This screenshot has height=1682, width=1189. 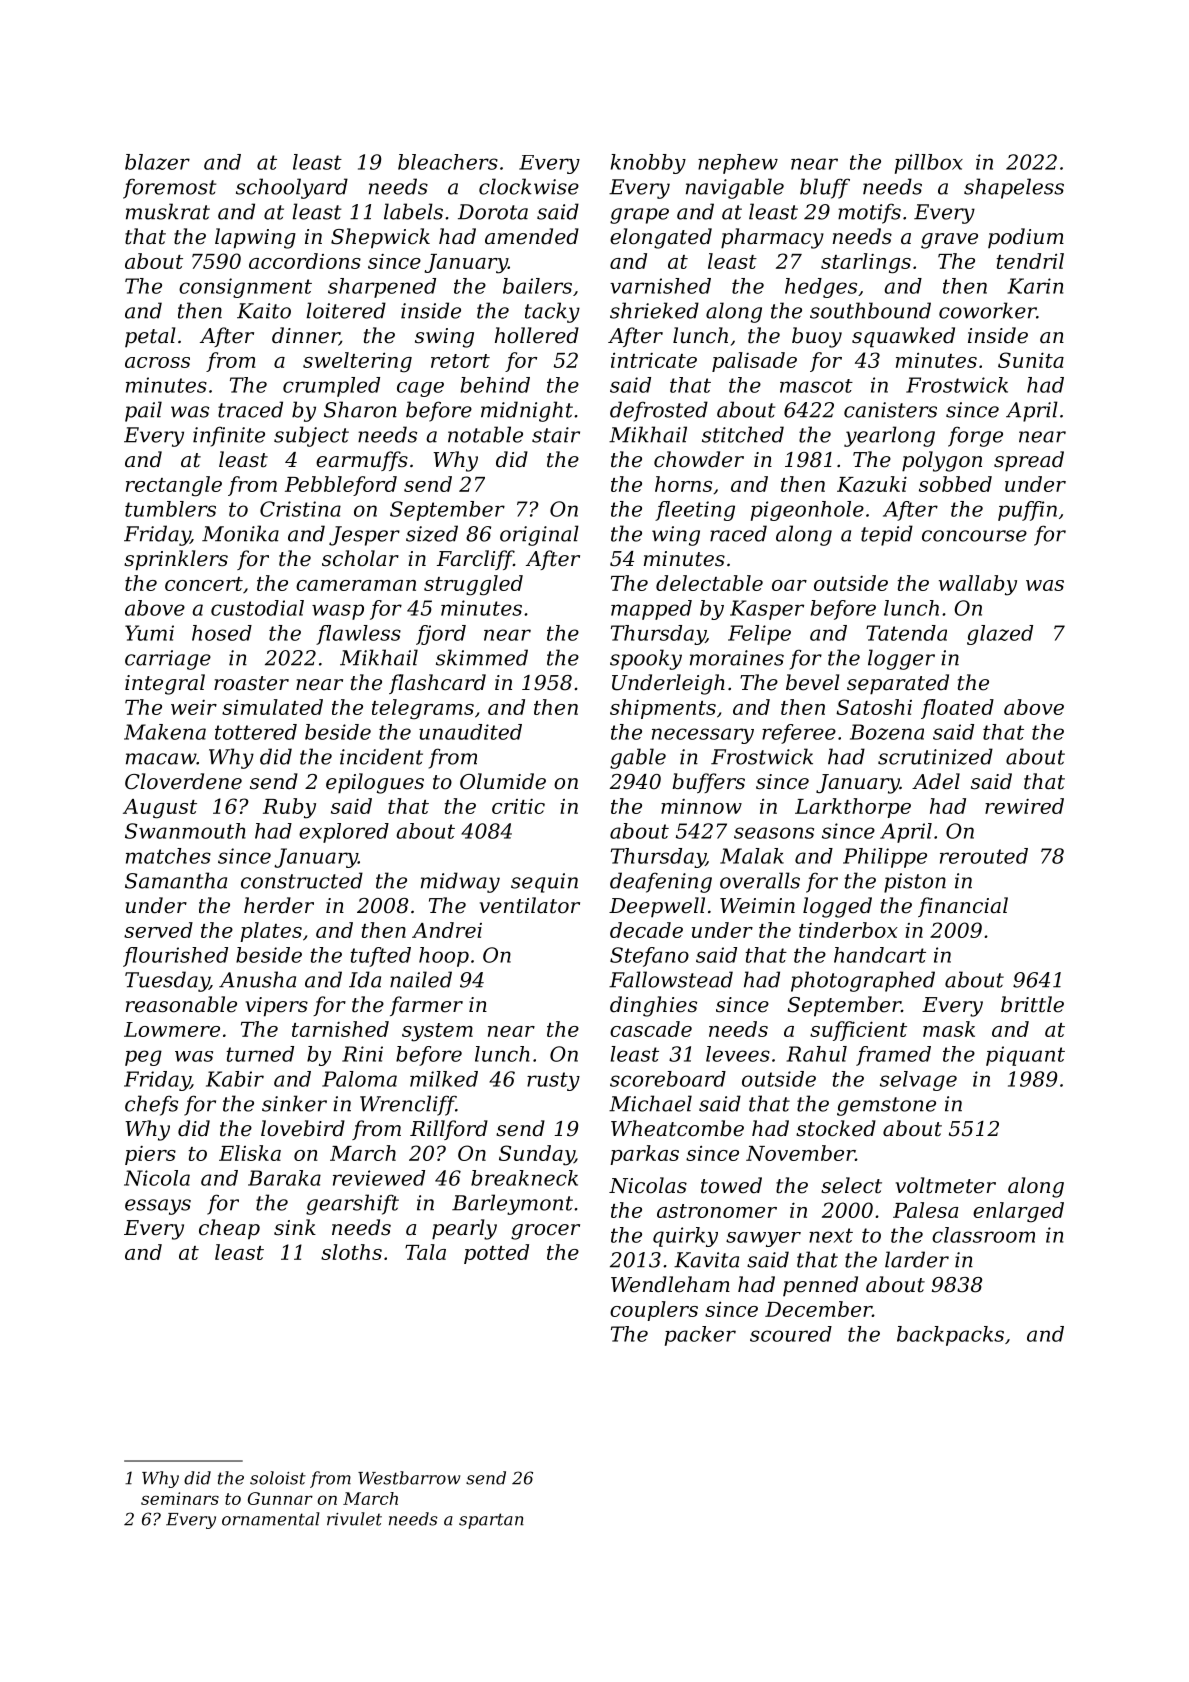 What do you see at coordinates (949, 241) in the screenshot?
I see `grave` at bounding box center [949, 241].
